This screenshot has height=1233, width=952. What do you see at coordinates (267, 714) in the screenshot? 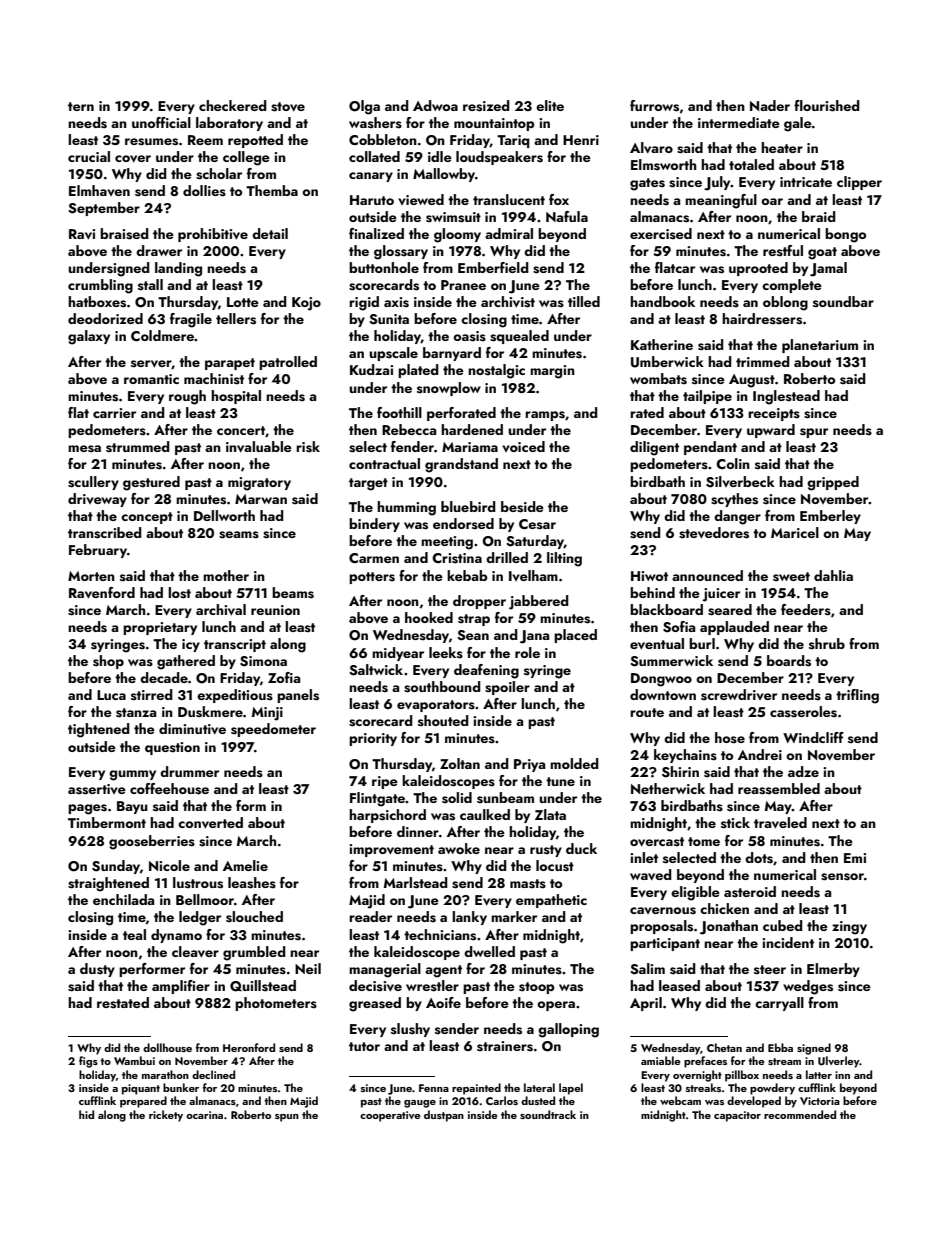
I see `Minji` at bounding box center [267, 714].
